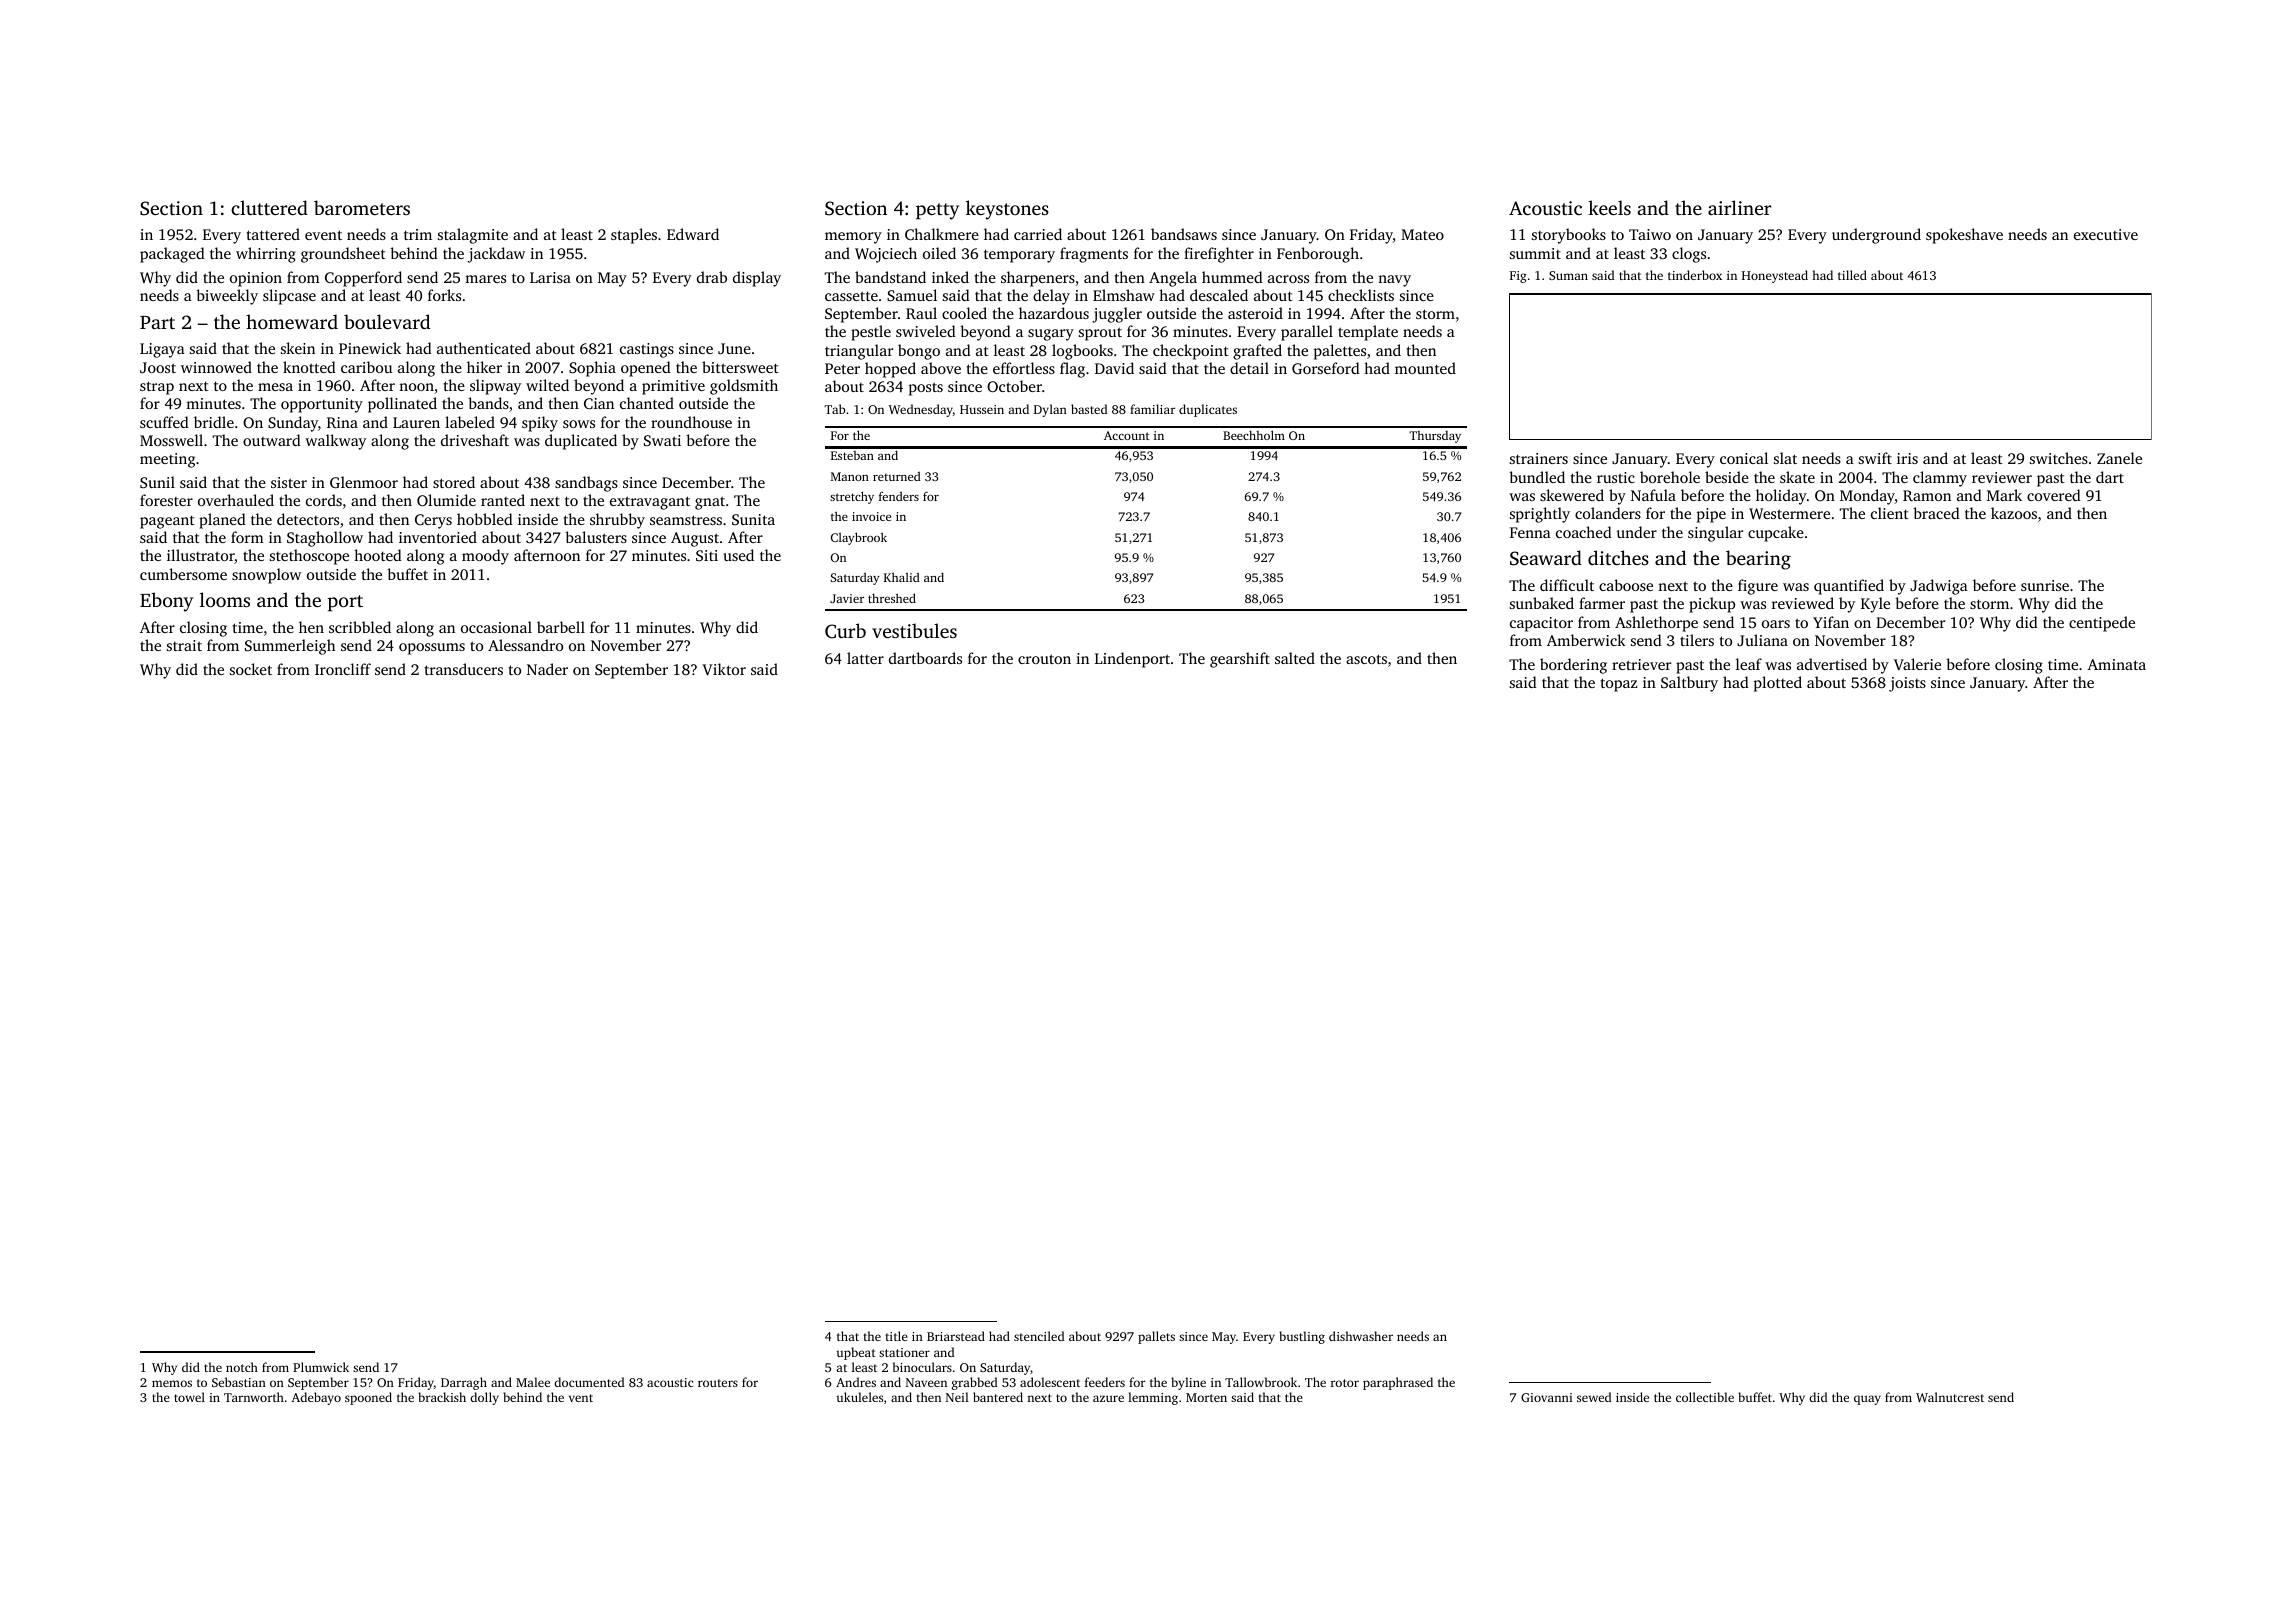  What do you see at coordinates (362, 207) in the document?
I see `barometers` at bounding box center [362, 207].
